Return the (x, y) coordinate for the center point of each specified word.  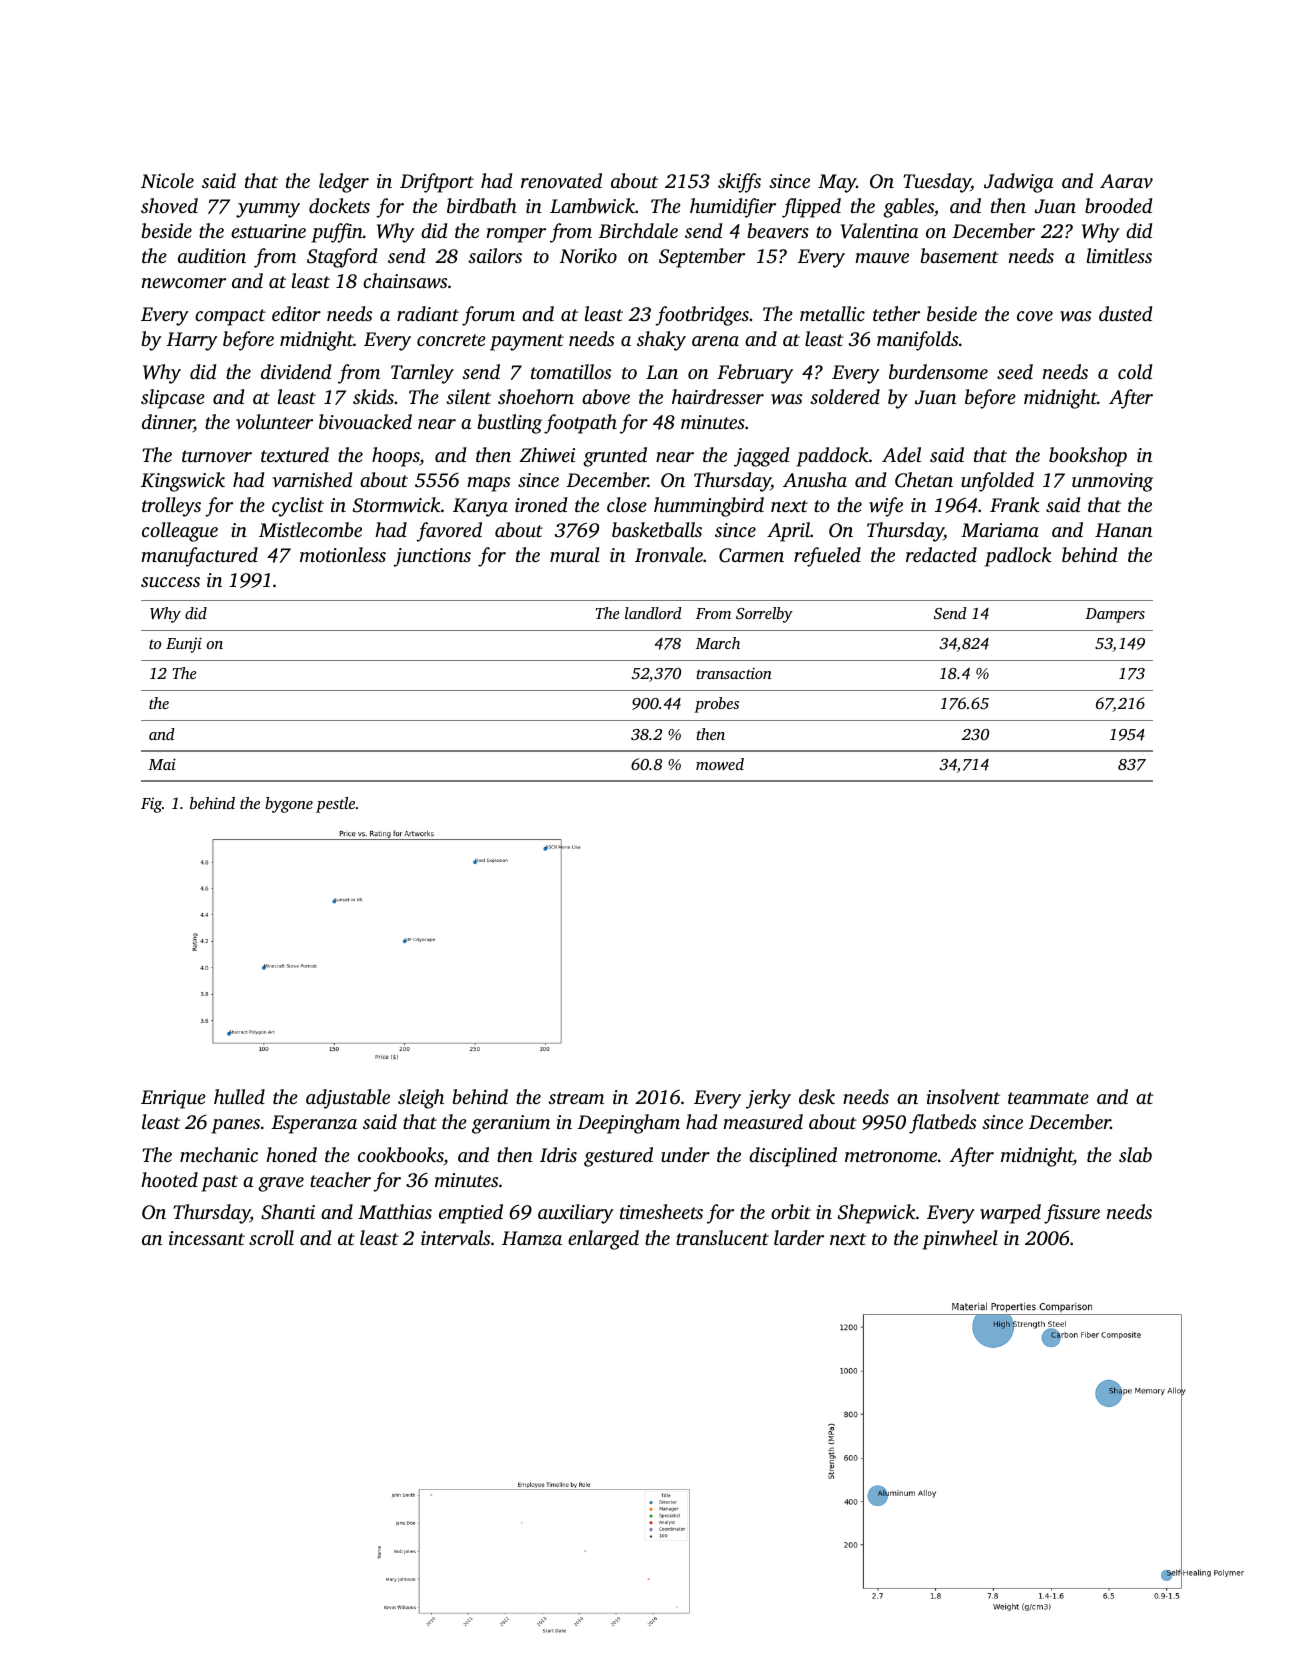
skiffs (739, 183)
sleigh (421, 1099)
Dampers (1115, 615)
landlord (653, 613)
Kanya (480, 507)
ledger (344, 183)
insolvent (963, 1096)
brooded (1118, 205)
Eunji (184, 645)
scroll (271, 1237)
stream (576, 1098)
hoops (396, 457)
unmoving (1112, 482)
